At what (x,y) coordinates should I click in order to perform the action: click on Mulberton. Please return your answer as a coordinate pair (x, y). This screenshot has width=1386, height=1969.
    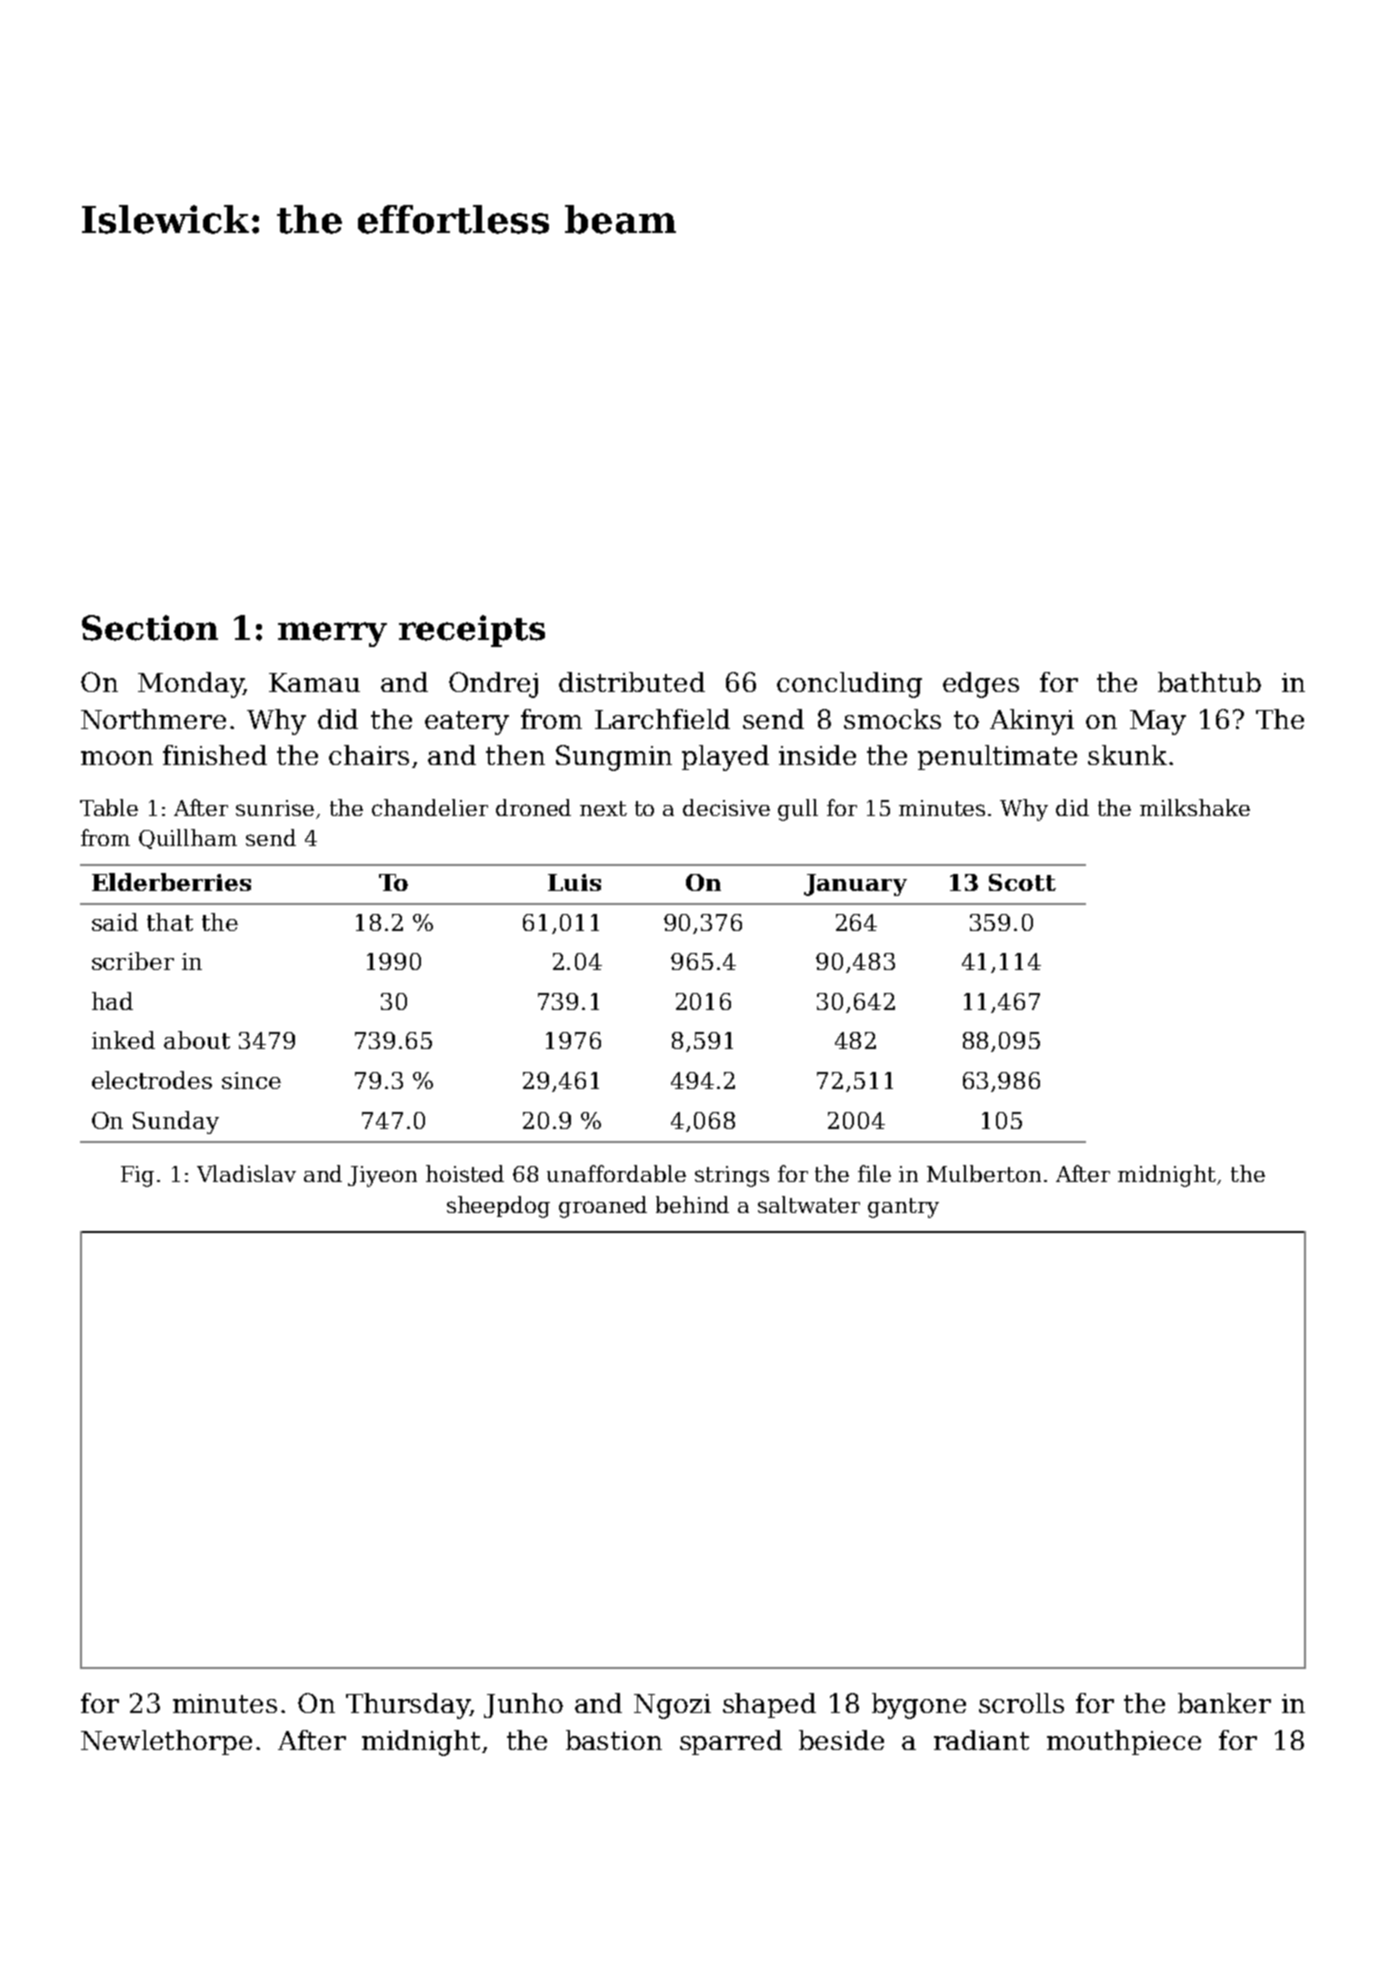
    Looking at the image, I should click on (984, 1173).
